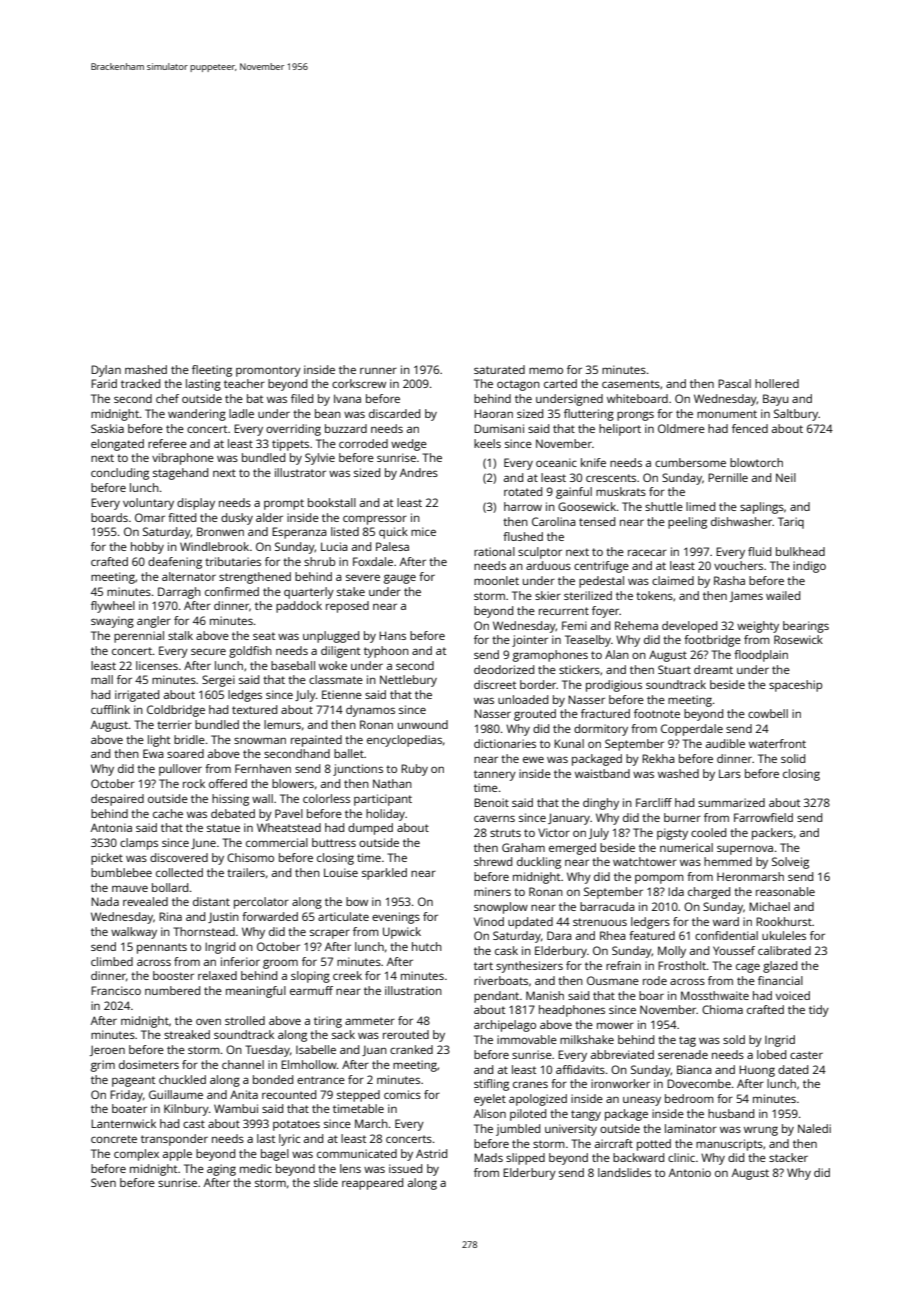 The image size is (924, 1308). I want to click on saturated, so click(499, 369).
